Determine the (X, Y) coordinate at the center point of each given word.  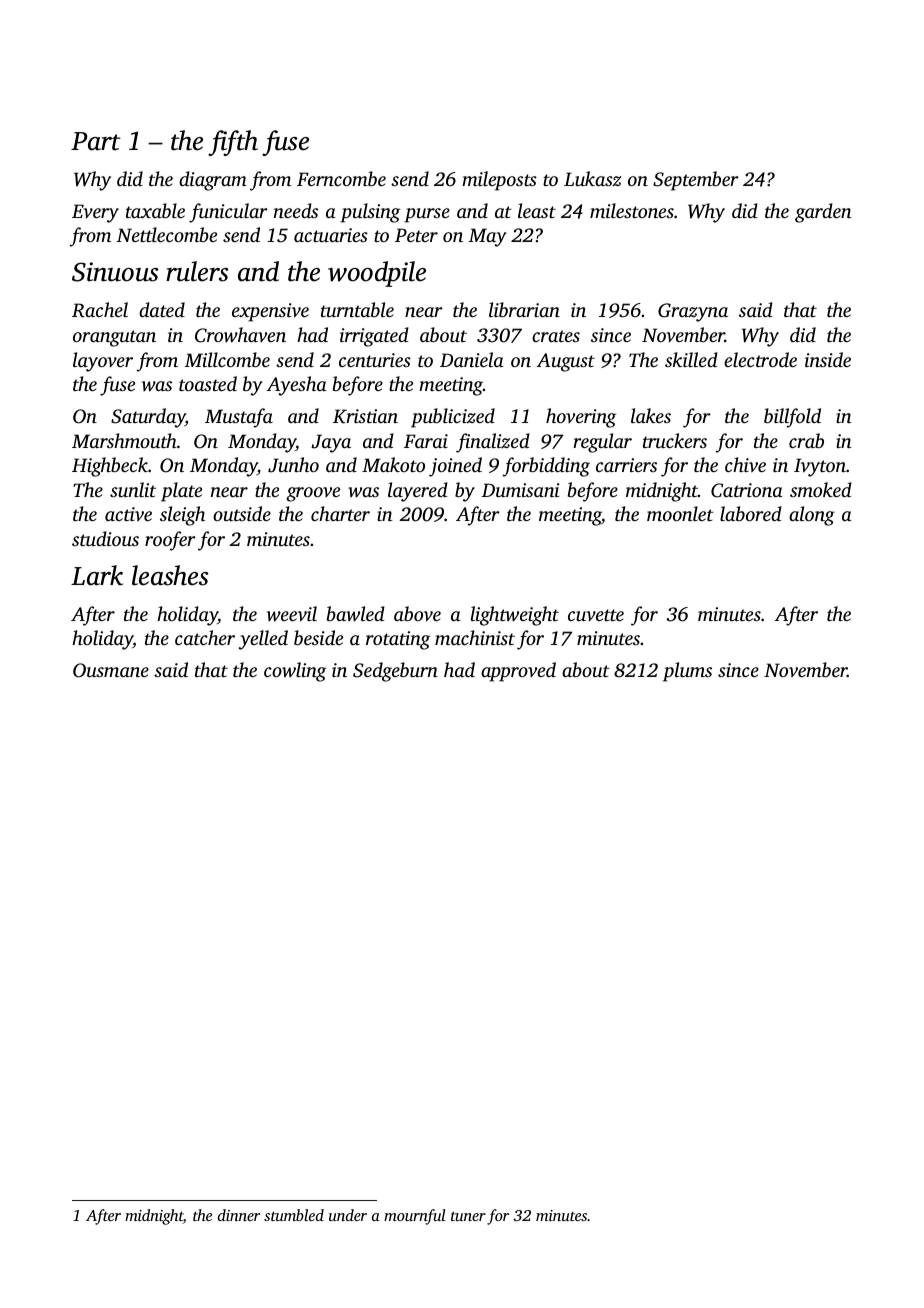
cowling (295, 672)
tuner (468, 1216)
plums (687, 672)
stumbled (294, 1215)
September (696, 181)
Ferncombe (341, 178)
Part (96, 141)
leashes (170, 575)
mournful (415, 1217)
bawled (356, 613)
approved (518, 672)
